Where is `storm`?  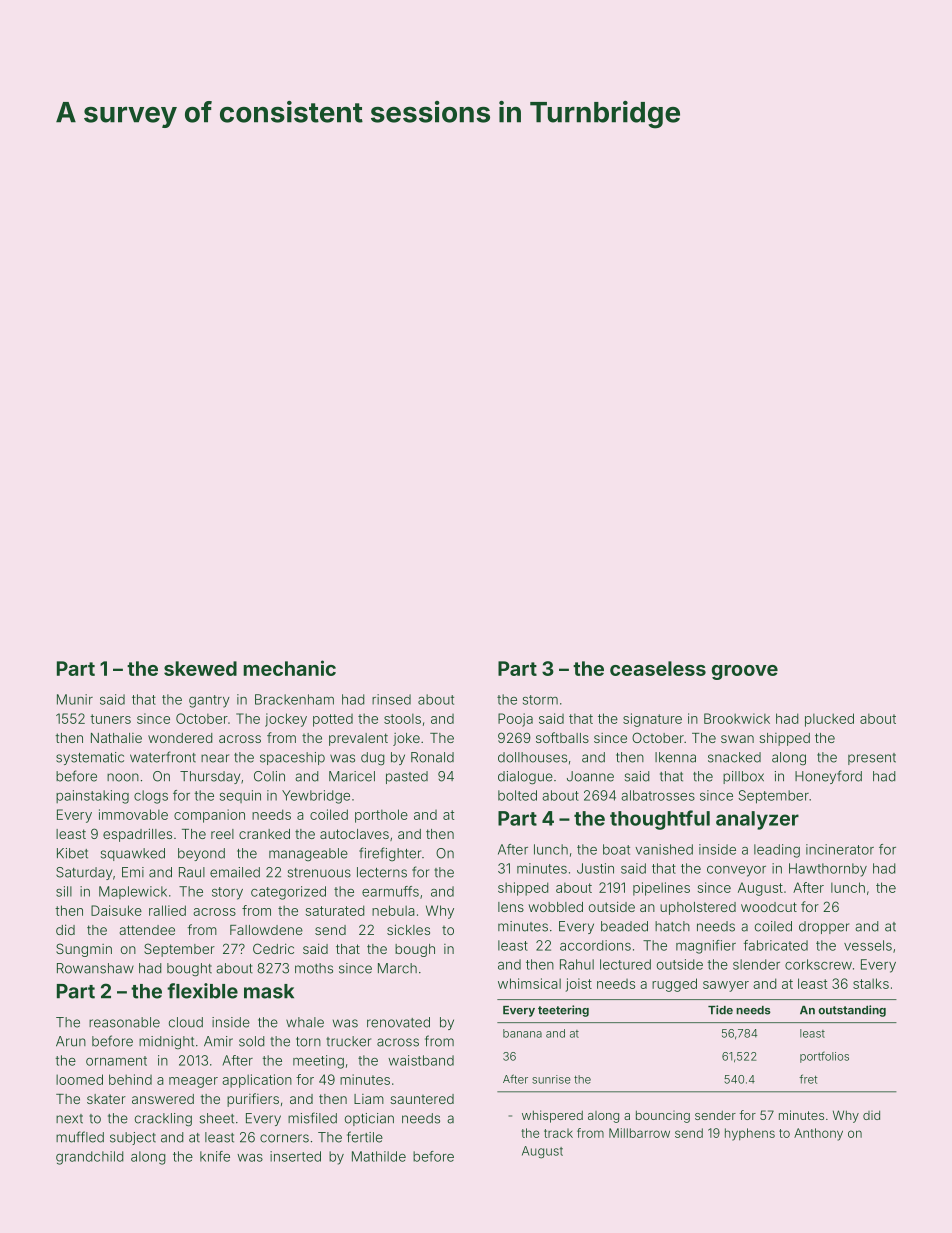
storm is located at coordinates (540, 700).
